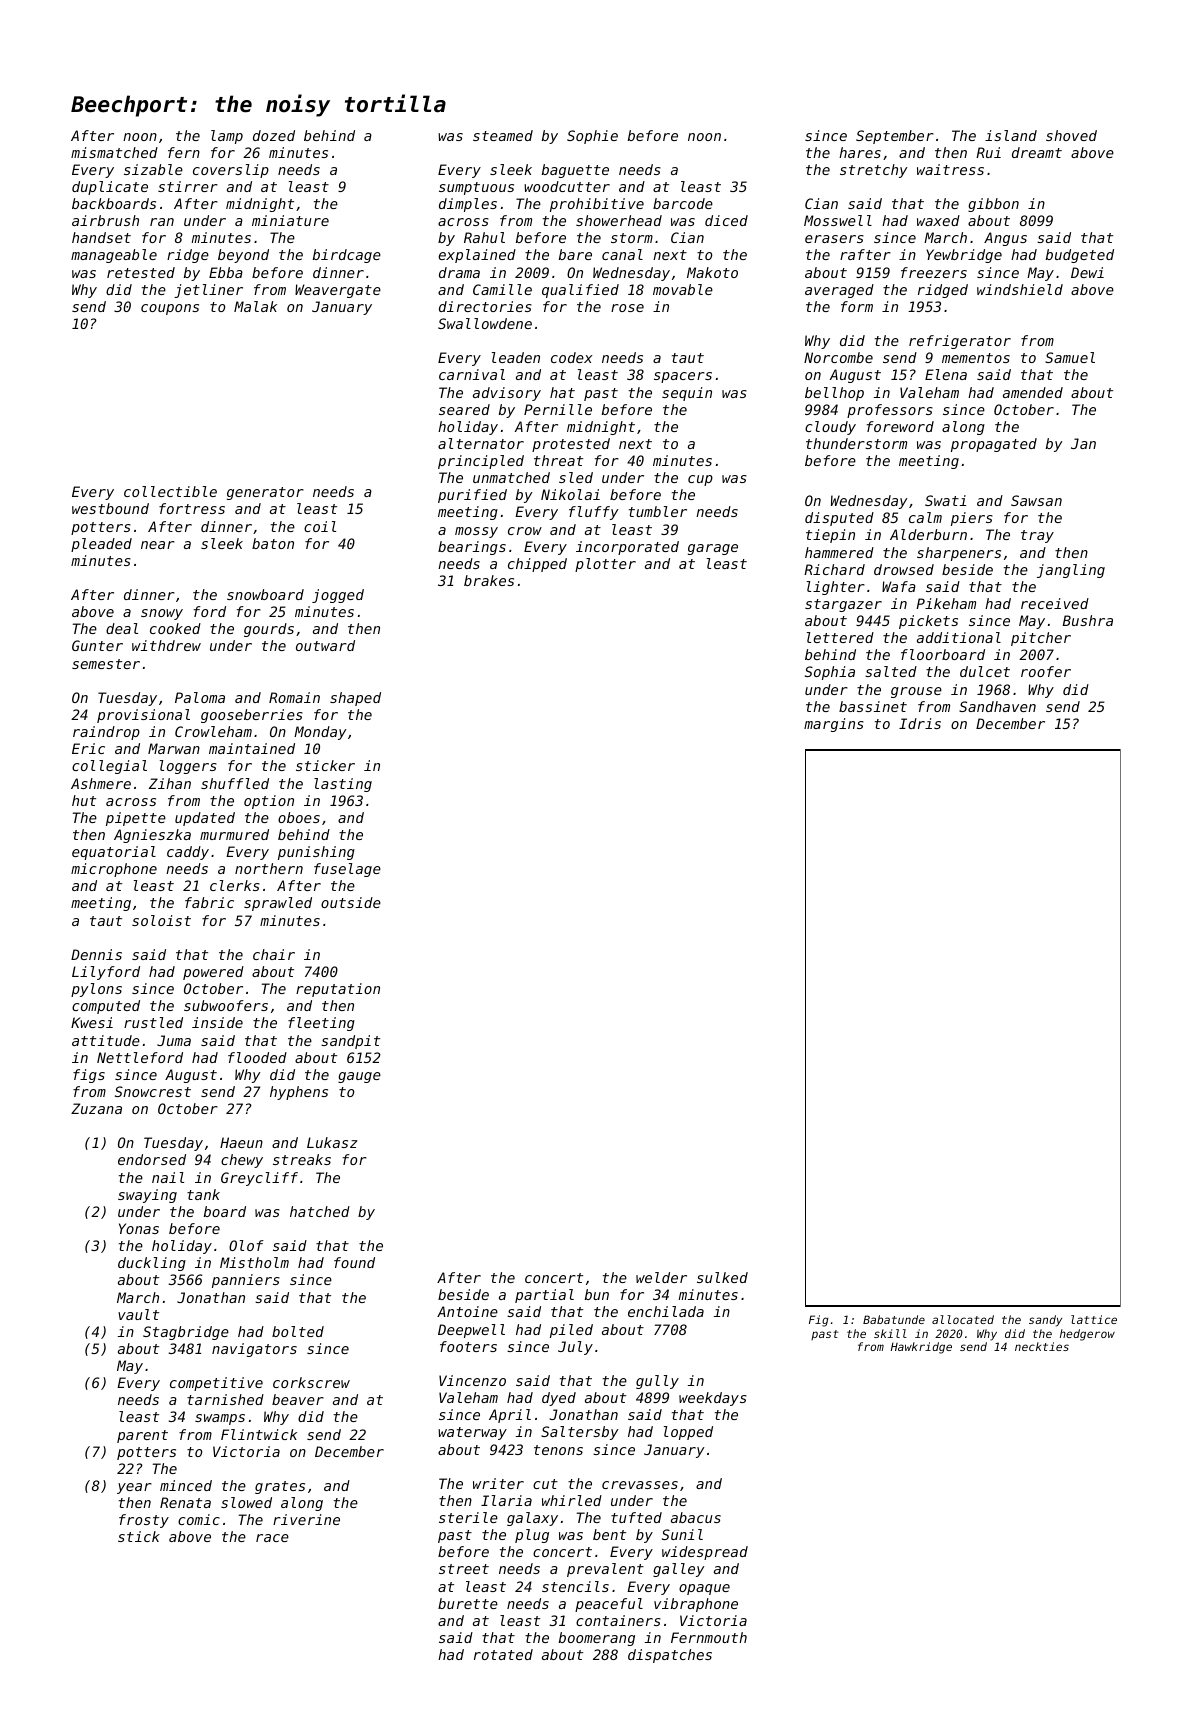  What do you see at coordinates (834, 725) in the page?
I see `margins` at bounding box center [834, 725].
